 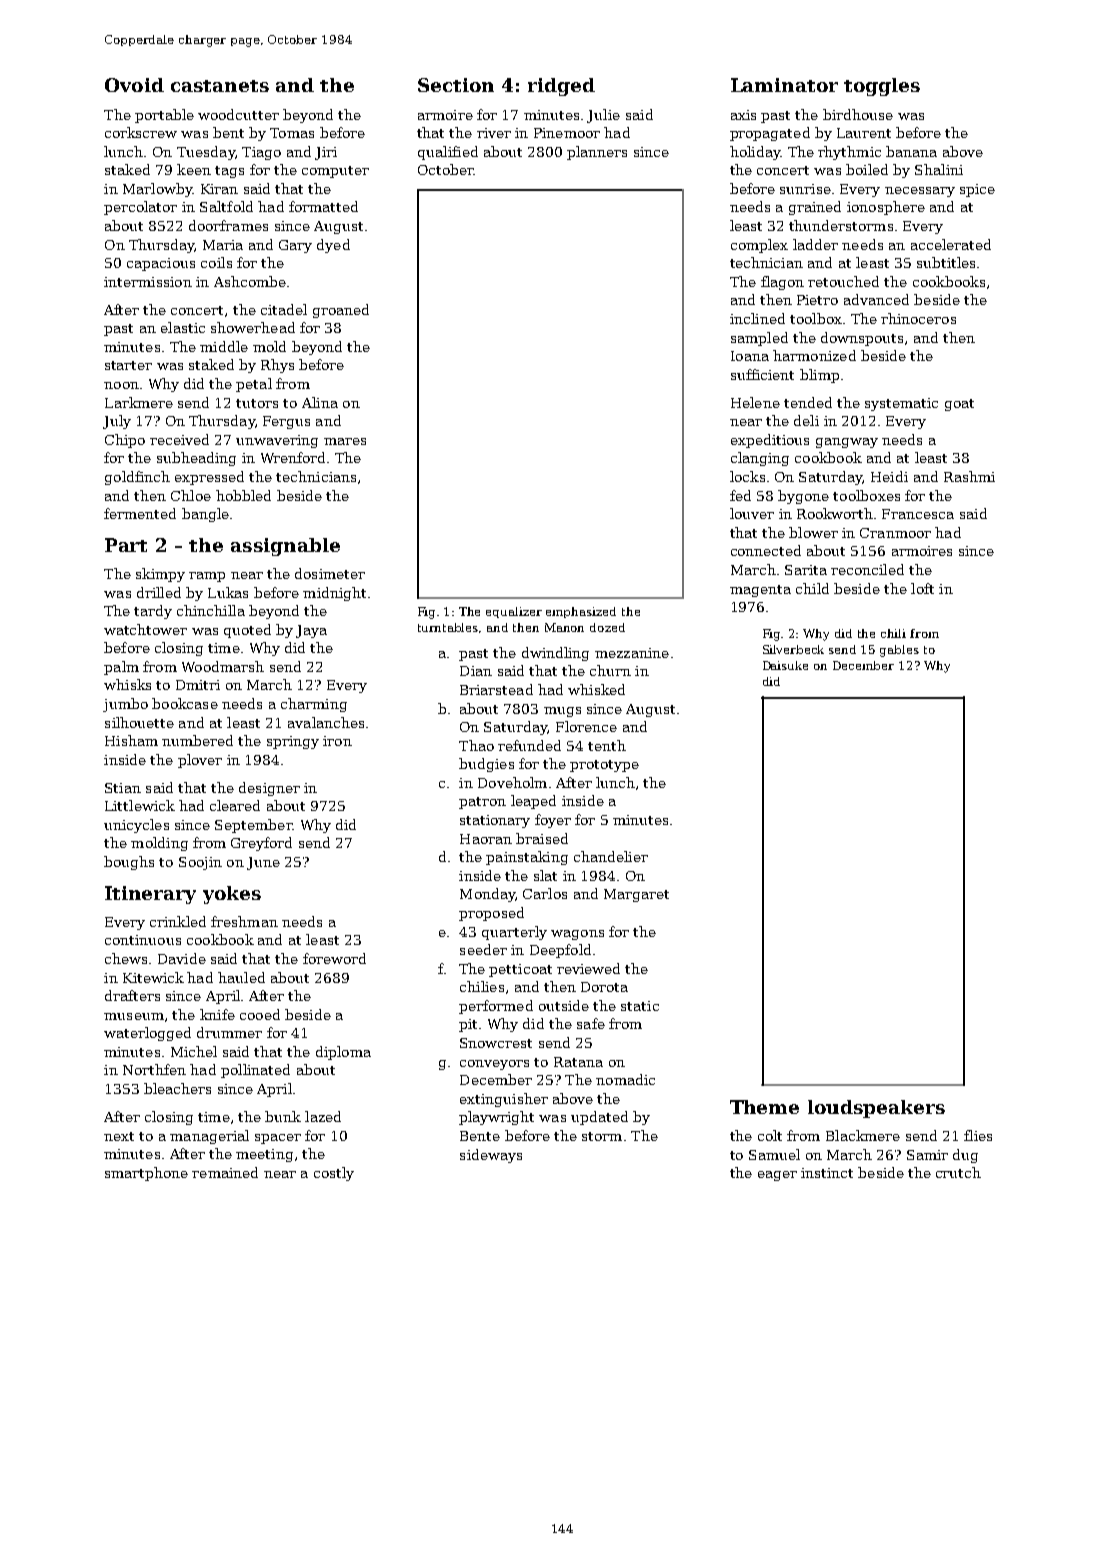 I want to click on rhythmic, so click(x=849, y=153).
